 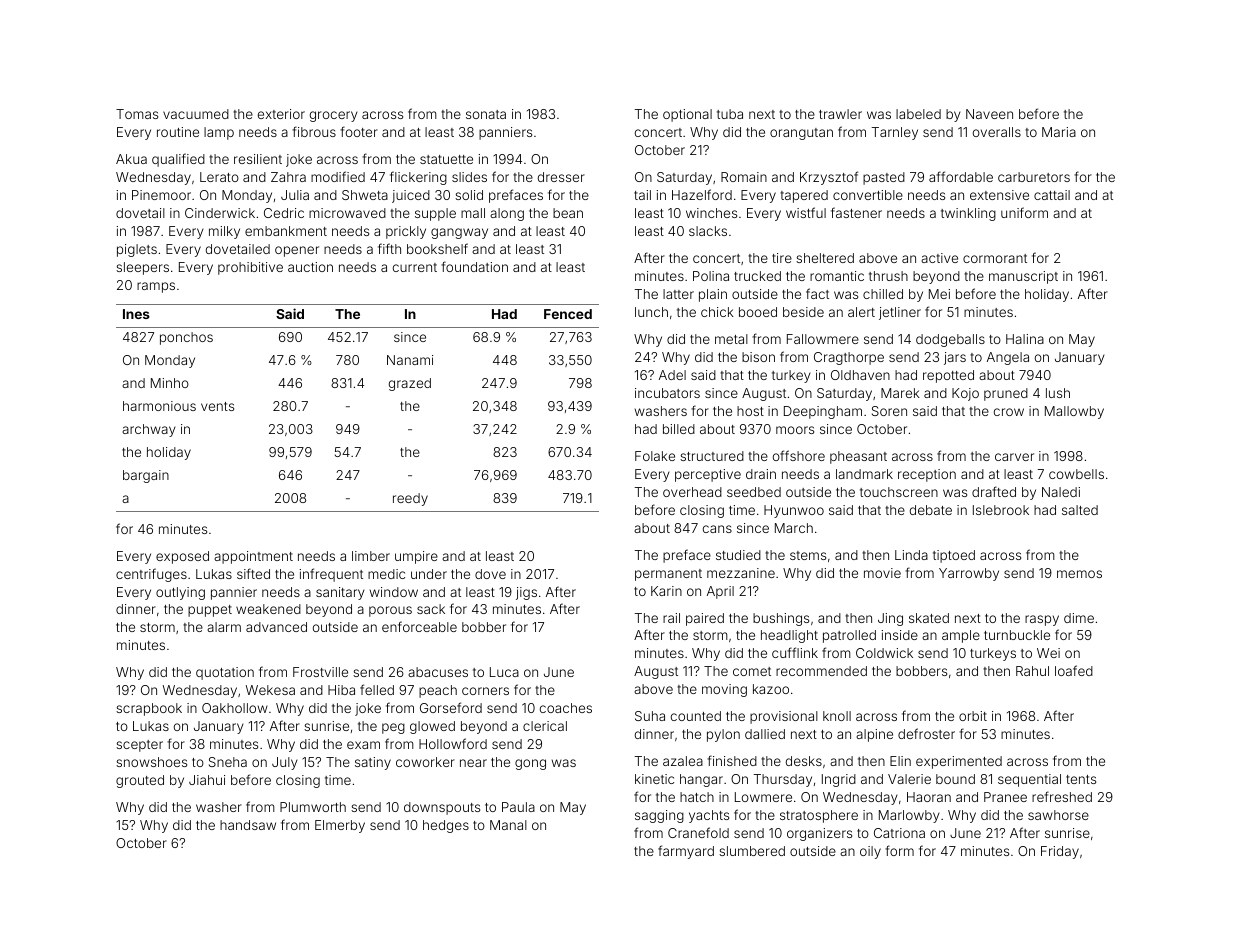 I want to click on extensive, so click(x=999, y=195).
